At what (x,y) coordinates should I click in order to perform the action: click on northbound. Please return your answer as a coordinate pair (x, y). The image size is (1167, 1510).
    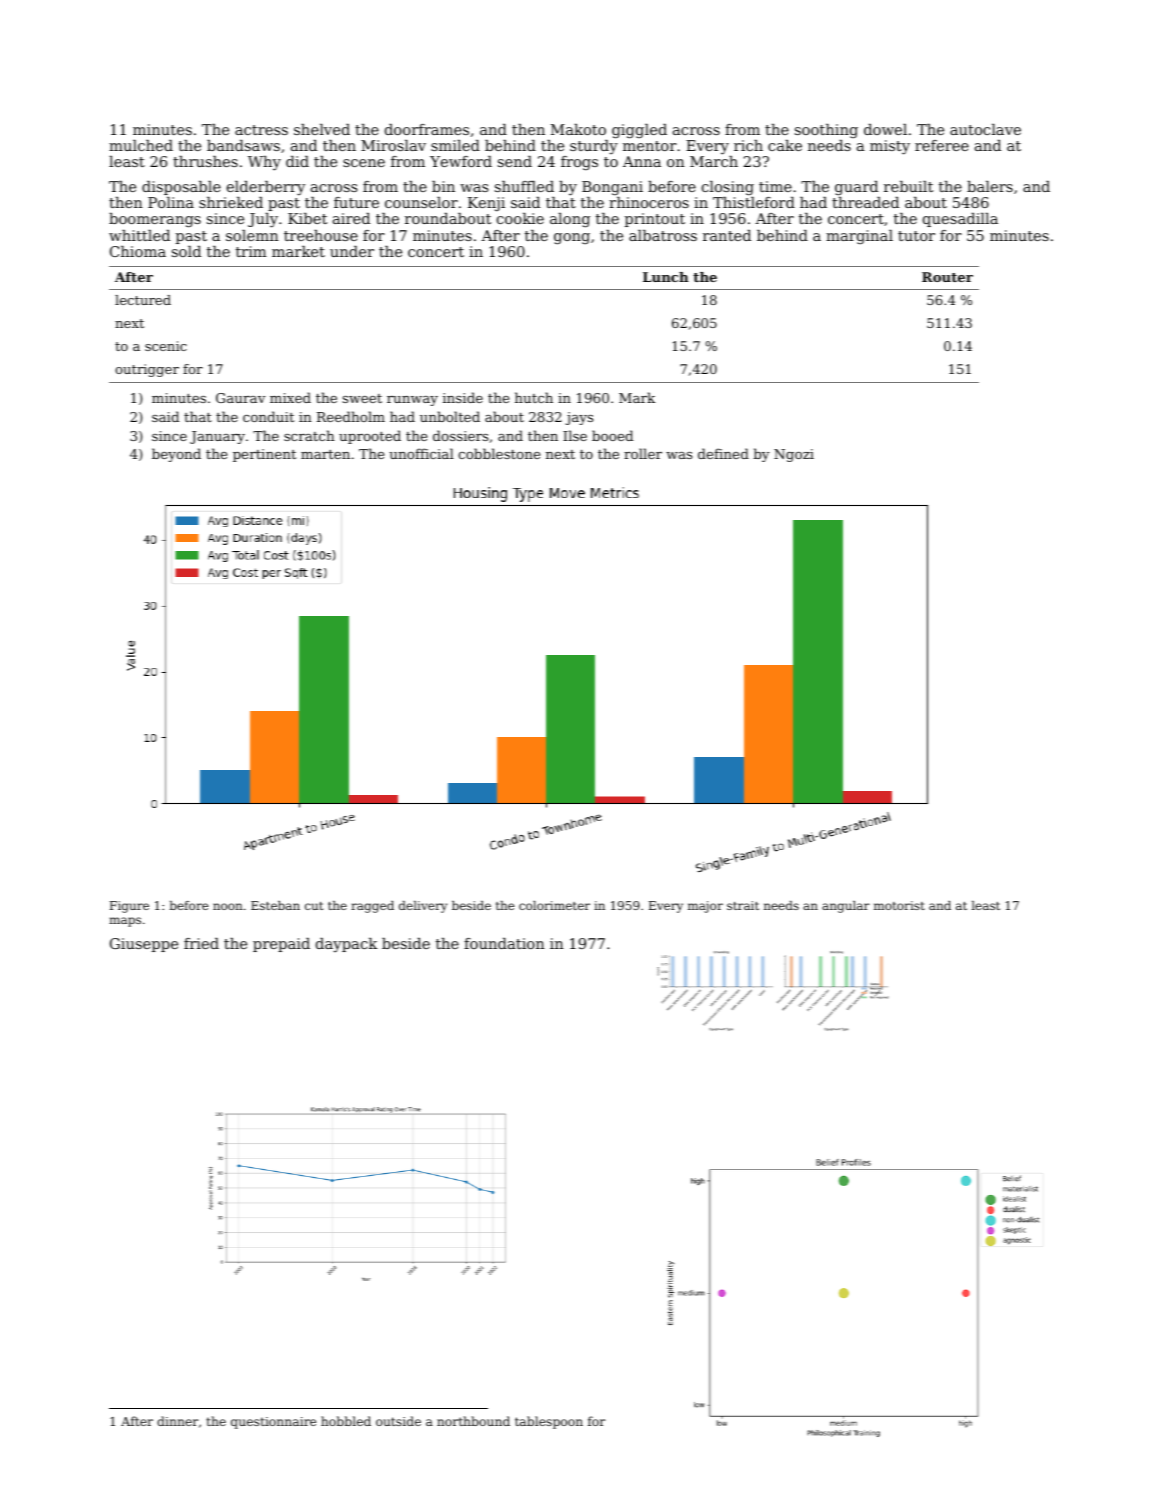
    Looking at the image, I should click on (473, 1421).
